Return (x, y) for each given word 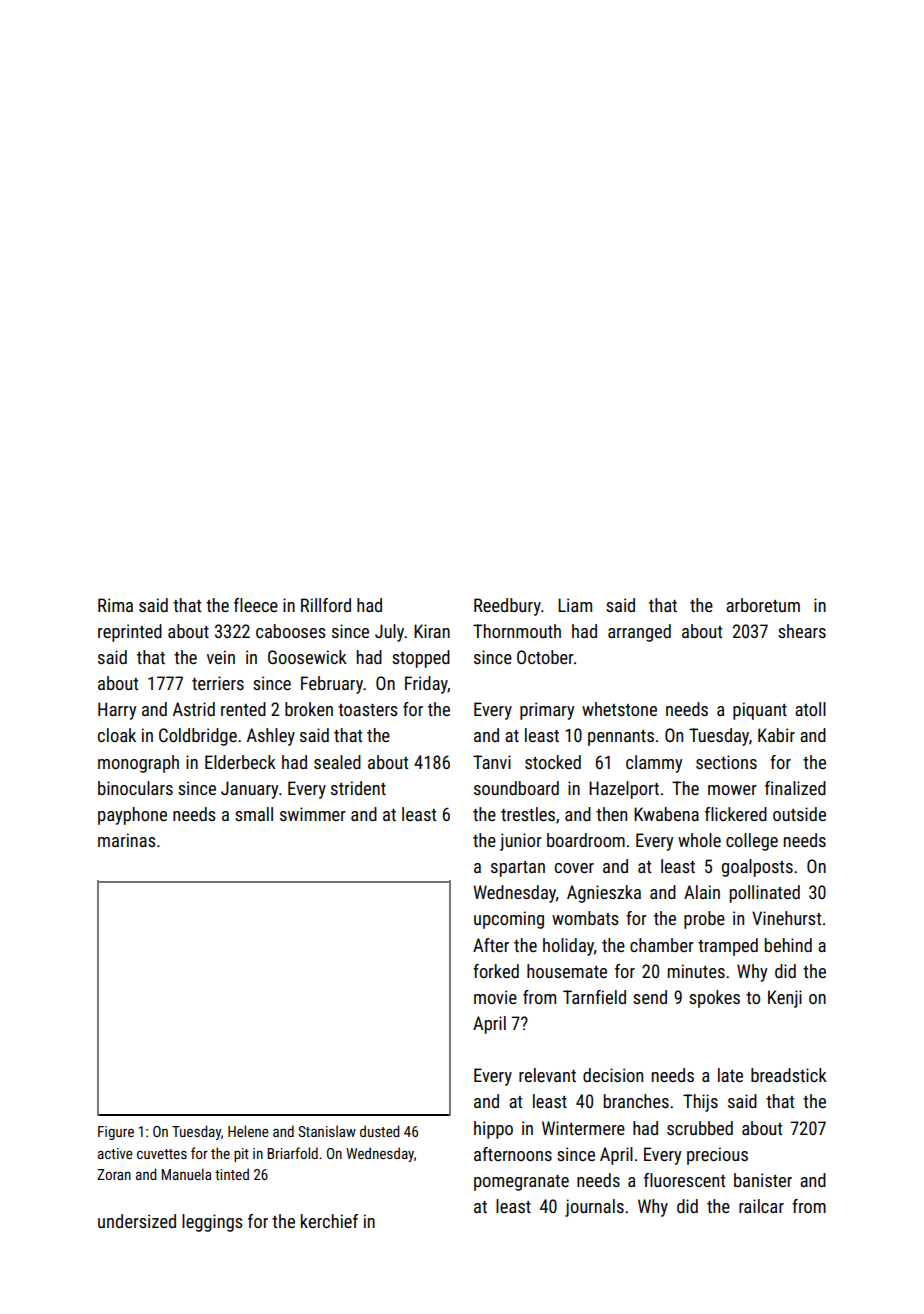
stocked (553, 762)
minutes (696, 971)
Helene (248, 1131)
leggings (212, 1223)
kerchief (329, 1221)
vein (221, 657)
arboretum (763, 605)
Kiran (432, 631)
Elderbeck (240, 762)
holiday (568, 947)
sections (726, 762)
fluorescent (684, 1180)
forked (496, 971)
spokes (714, 999)
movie (495, 997)
